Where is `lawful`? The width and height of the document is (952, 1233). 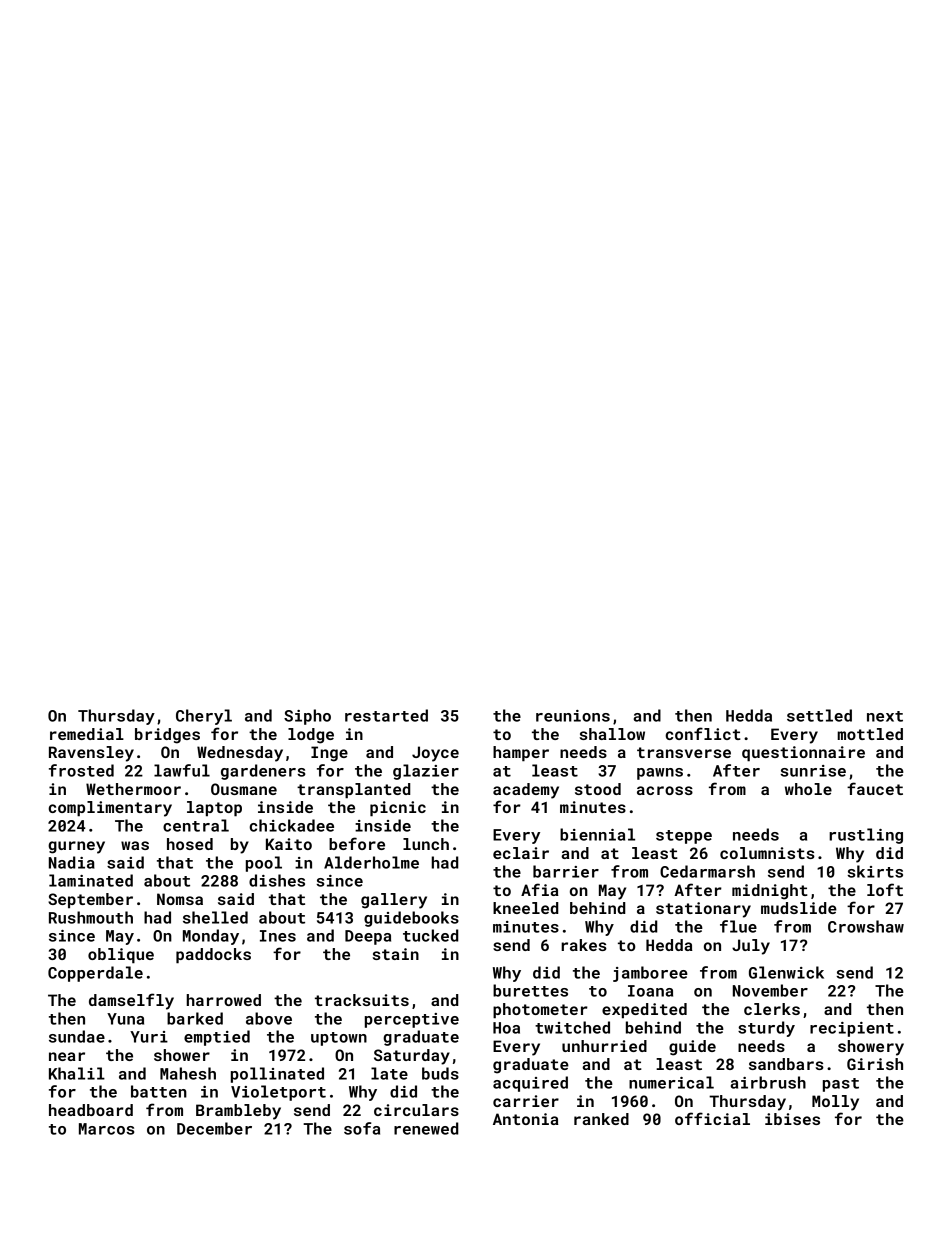 lawful is located at coordinates (182, 770).
